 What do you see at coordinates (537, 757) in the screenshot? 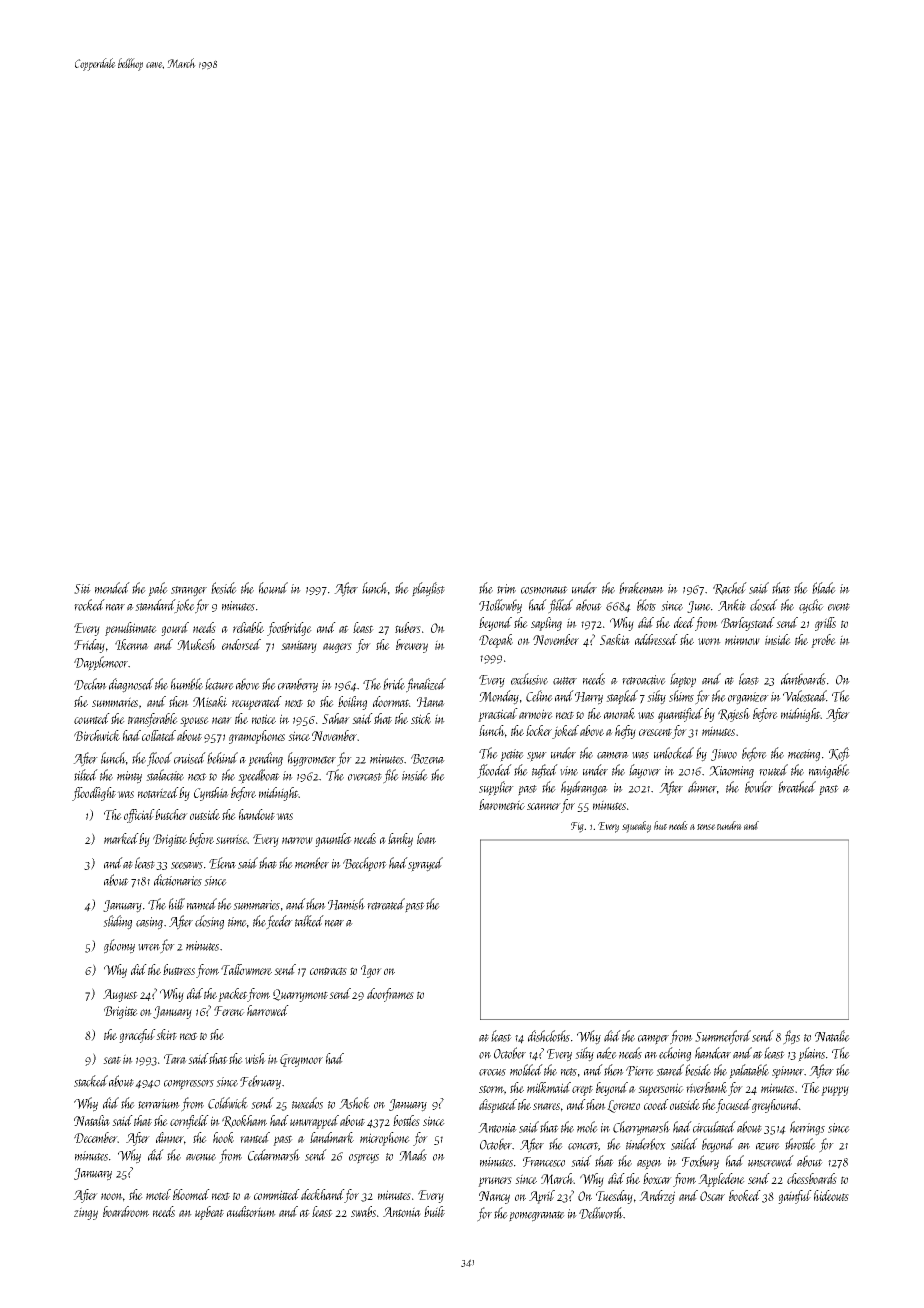
I see `spur` at bounding box center [537, 757].
